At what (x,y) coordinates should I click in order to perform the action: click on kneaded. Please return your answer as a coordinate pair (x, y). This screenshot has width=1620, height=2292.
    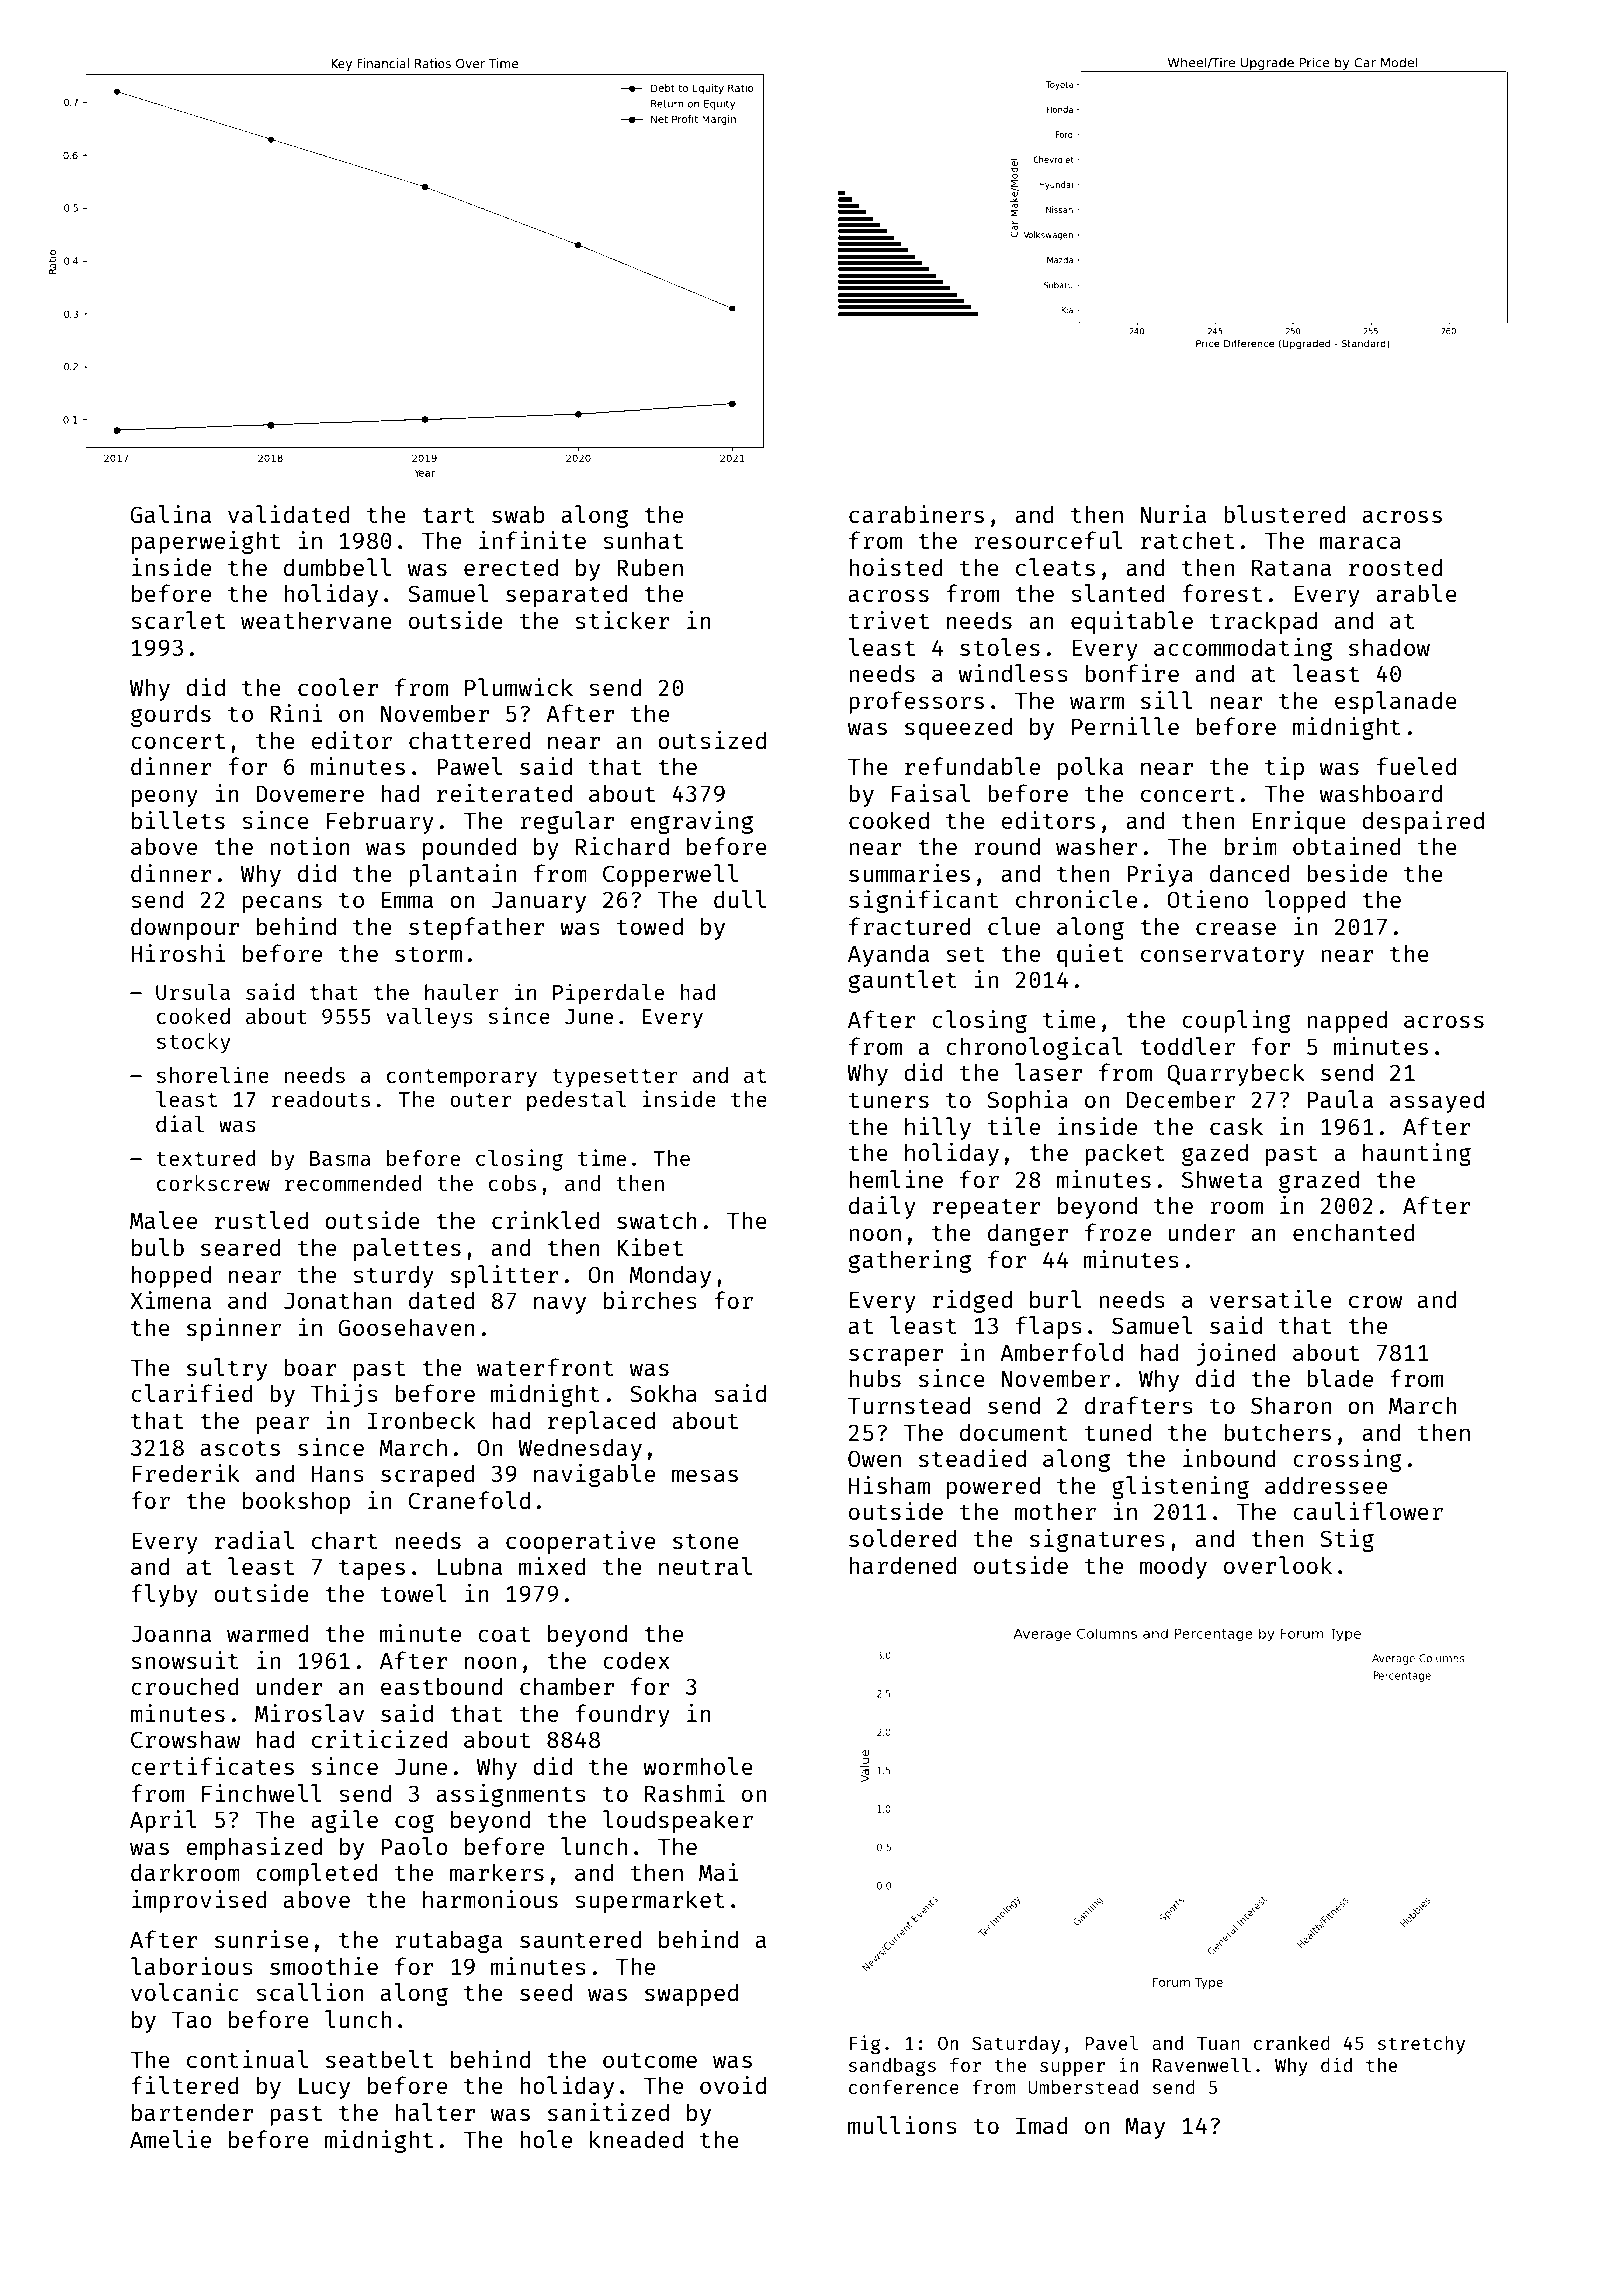
    Looking at the image, I should click on (636, 2139).
